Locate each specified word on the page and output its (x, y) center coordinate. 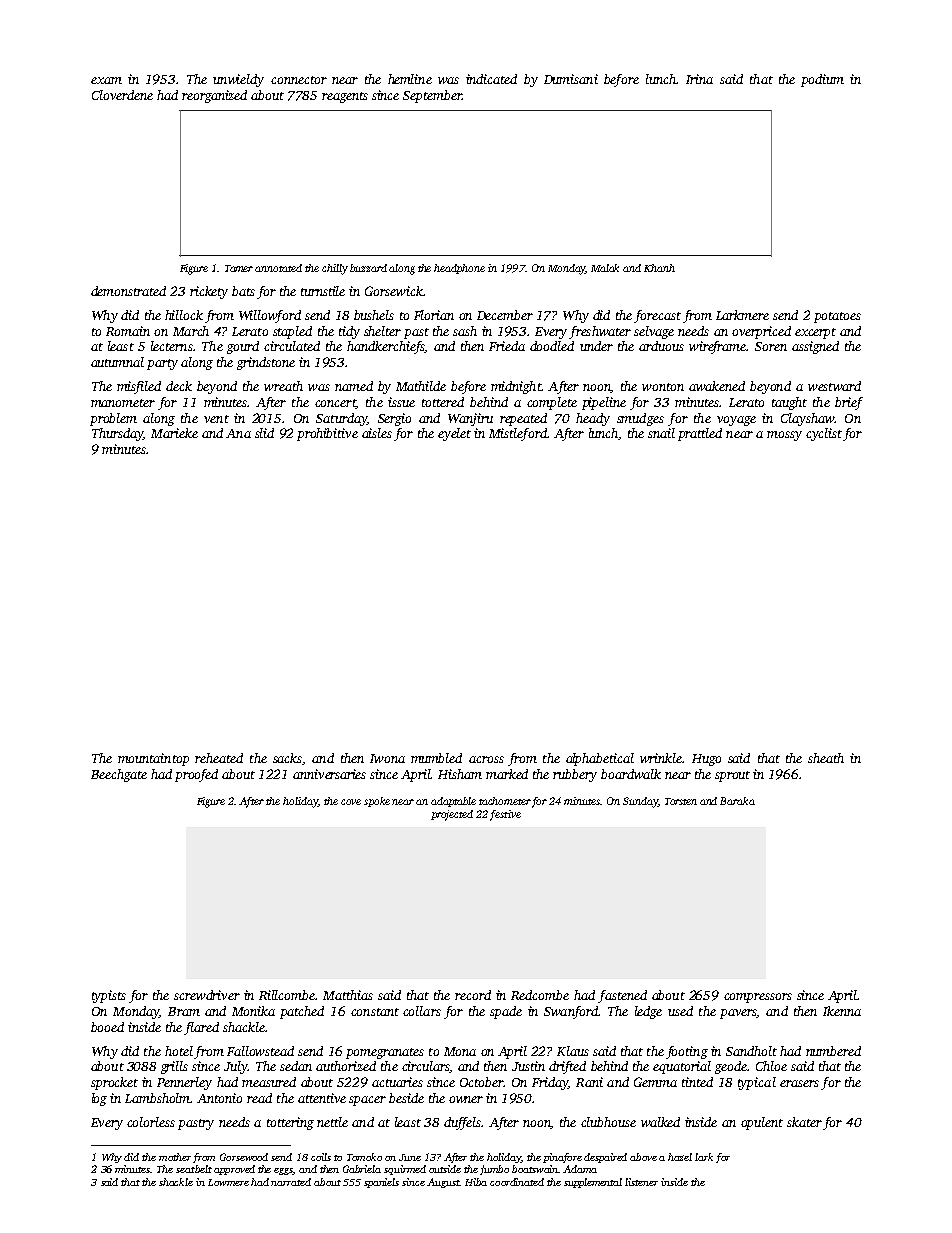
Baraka (737, 801)
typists (109, 996)
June (410, 1157)
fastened (622, 996)
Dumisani (571, 79)
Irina (699, 79)
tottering (290, 1123)
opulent (762, 1123)
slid (264, 433)
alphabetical (600, 759)
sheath (826, 758)
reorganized (214, 96)
